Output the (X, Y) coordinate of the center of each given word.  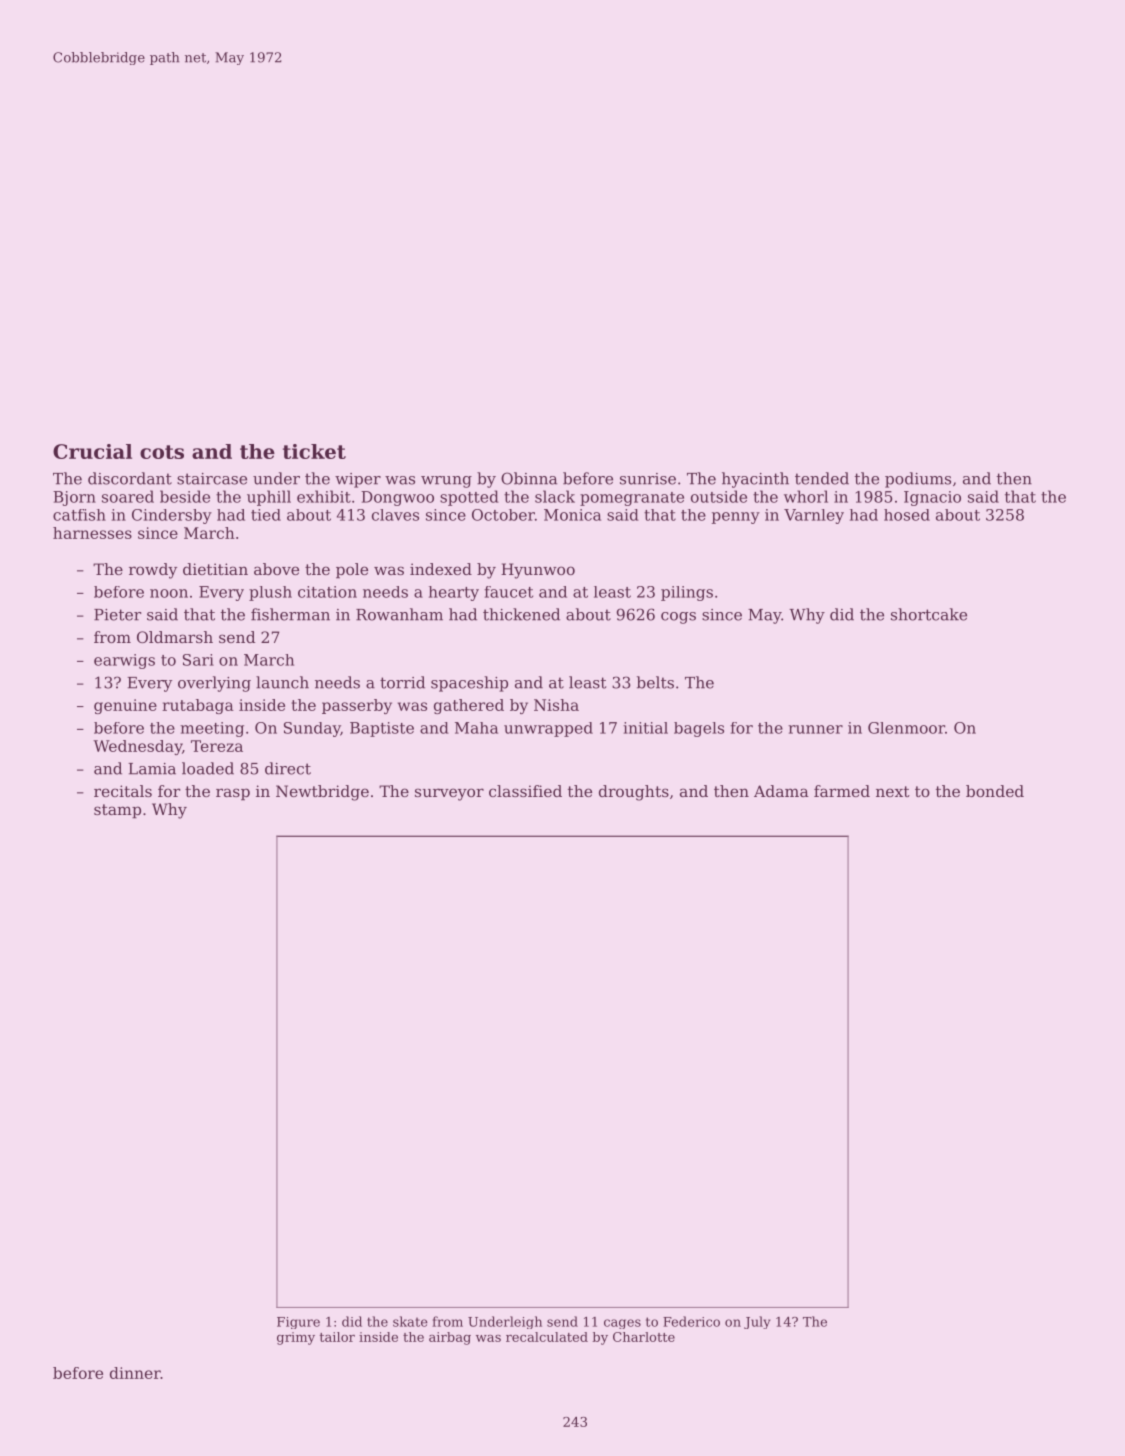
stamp (117, 811)
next (893, 791)
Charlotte (644, 1337)
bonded (995, 791)
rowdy (153, 571)
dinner (135, 1373)
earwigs (124, 661)
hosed (907, 515)
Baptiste (382, 729)
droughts (634, 793)
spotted (469, 498)
